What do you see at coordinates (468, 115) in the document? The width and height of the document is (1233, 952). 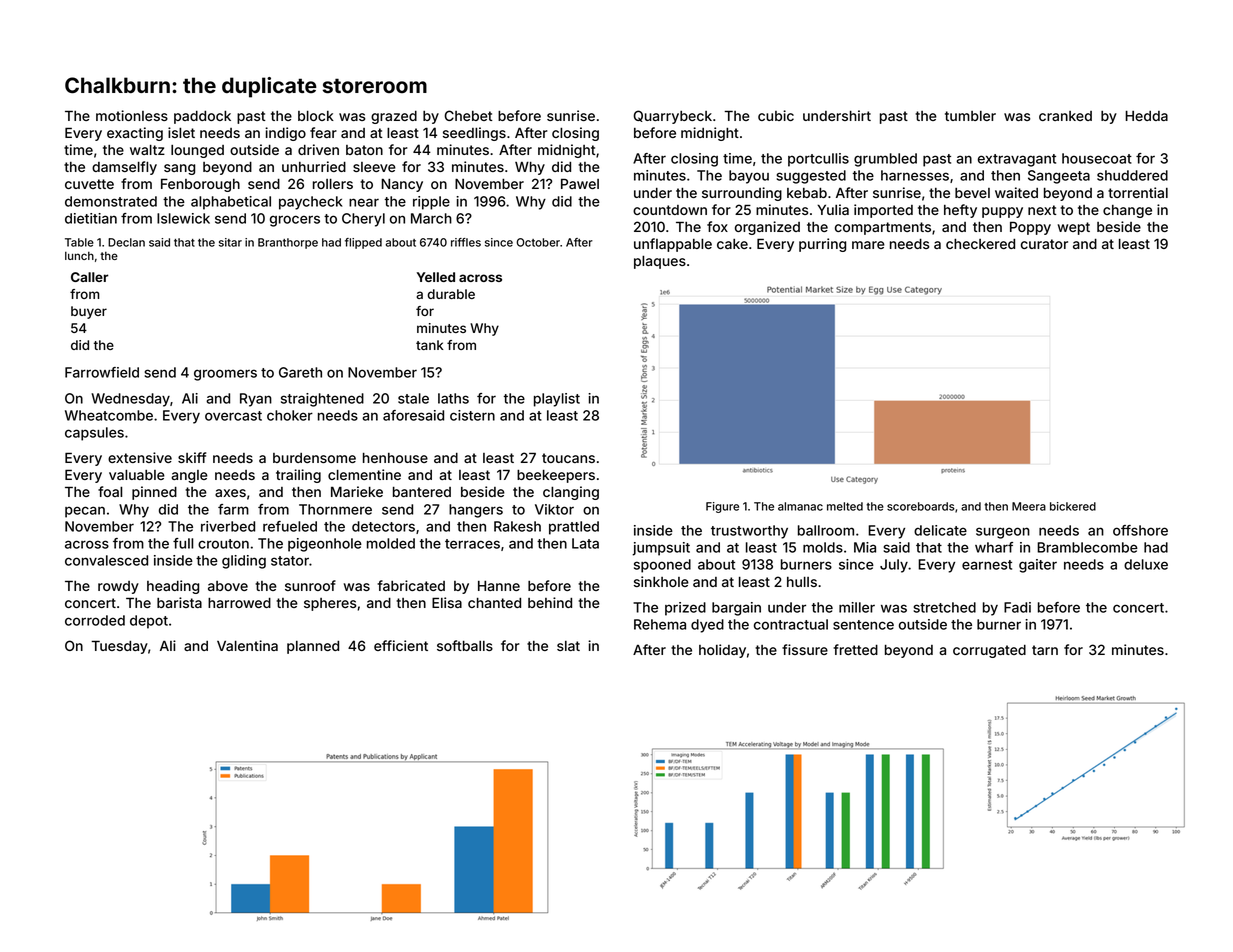 I see `Chebet` at bounding box center [468, 115].
